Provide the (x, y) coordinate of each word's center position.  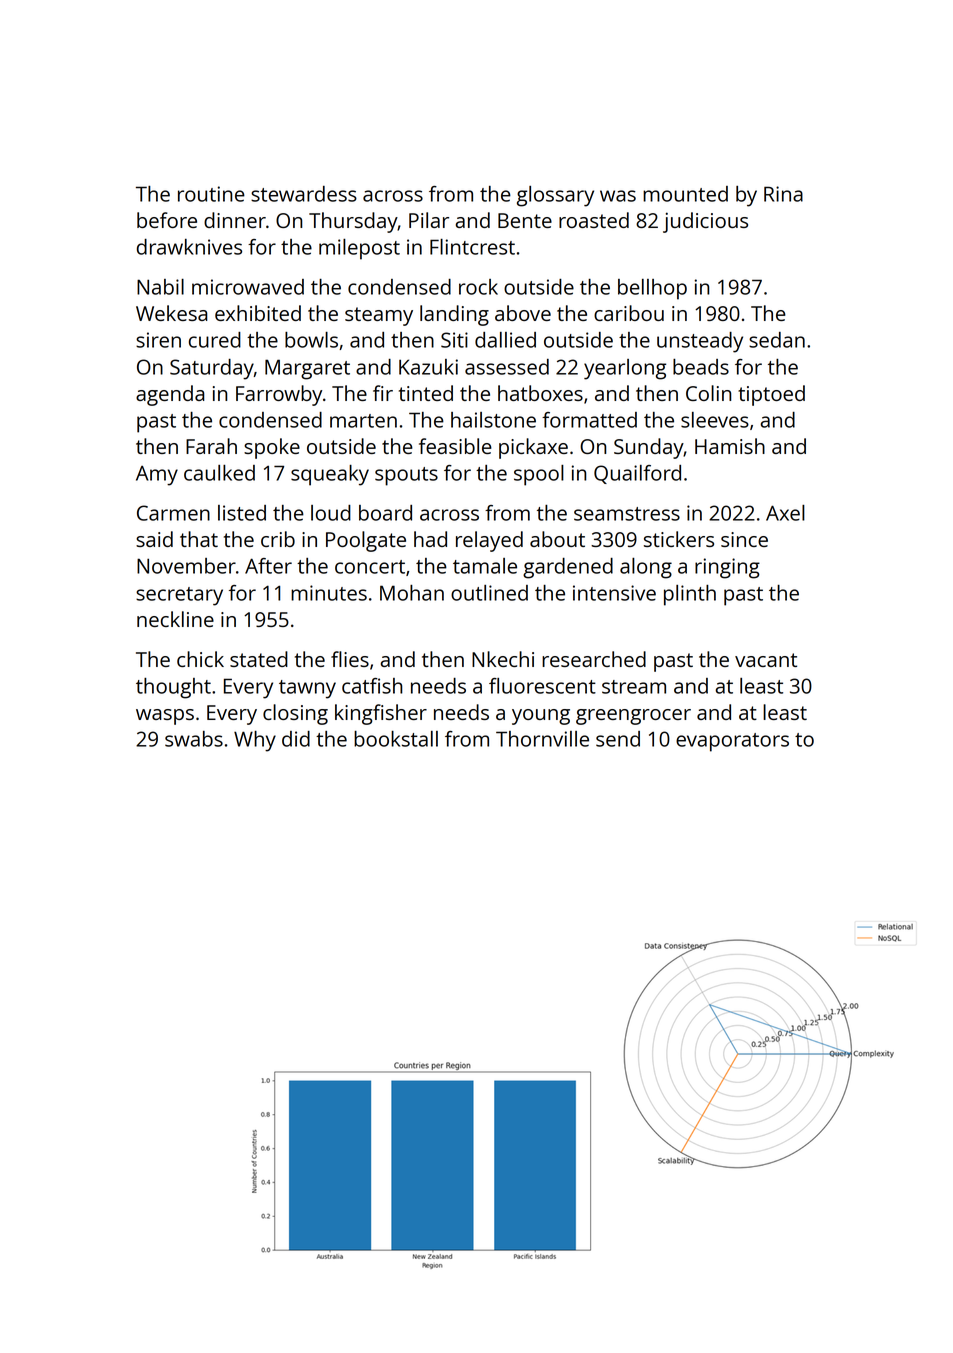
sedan (777, 340)
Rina (783, 194)
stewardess (304, 194)
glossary (555, 196)
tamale (485, 566)
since (744, 539)
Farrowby (279, 395)
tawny (307, 689)
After (268, 566)
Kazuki (428, 367)
